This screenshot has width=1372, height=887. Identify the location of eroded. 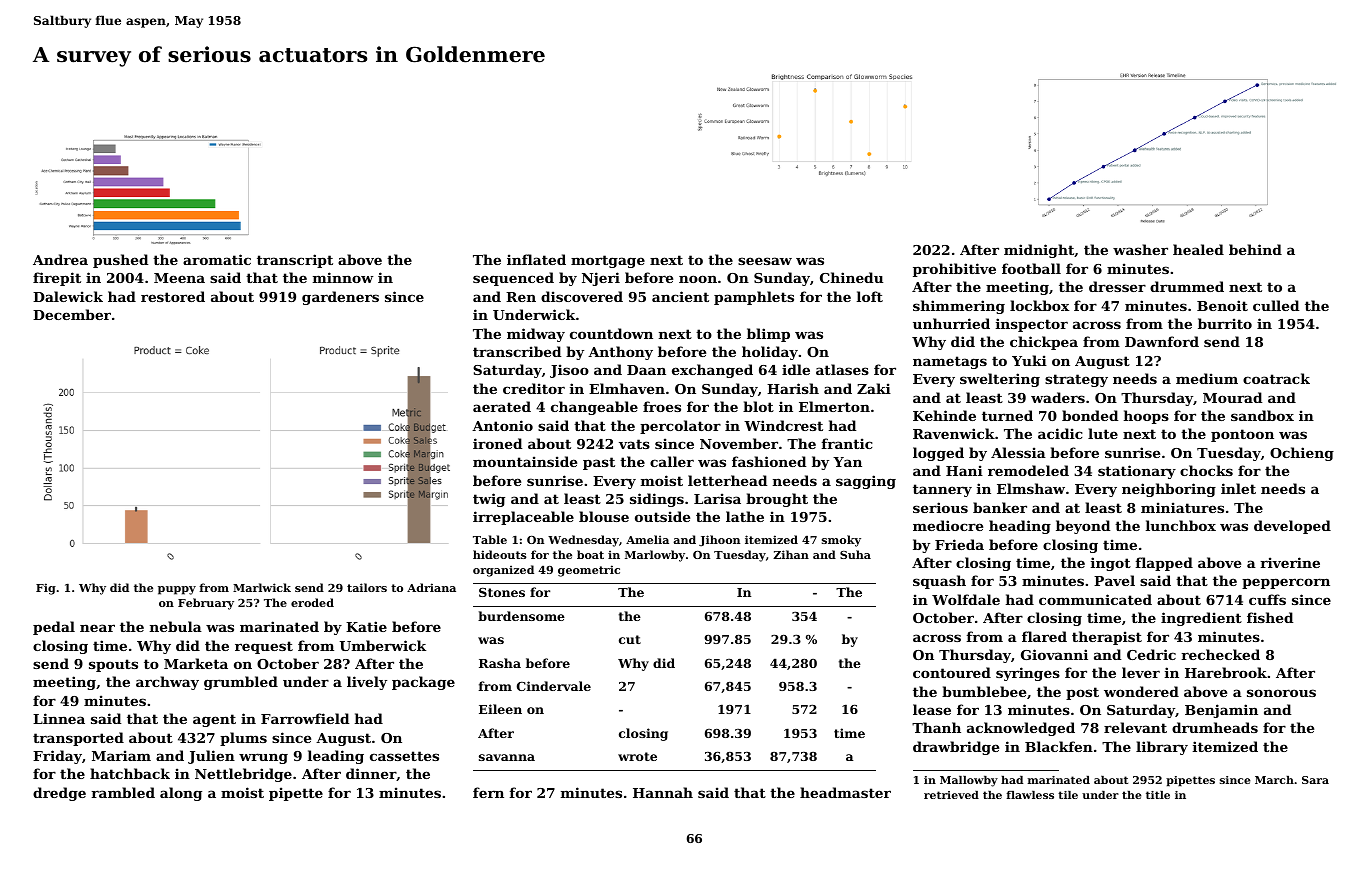
(312, 602).
